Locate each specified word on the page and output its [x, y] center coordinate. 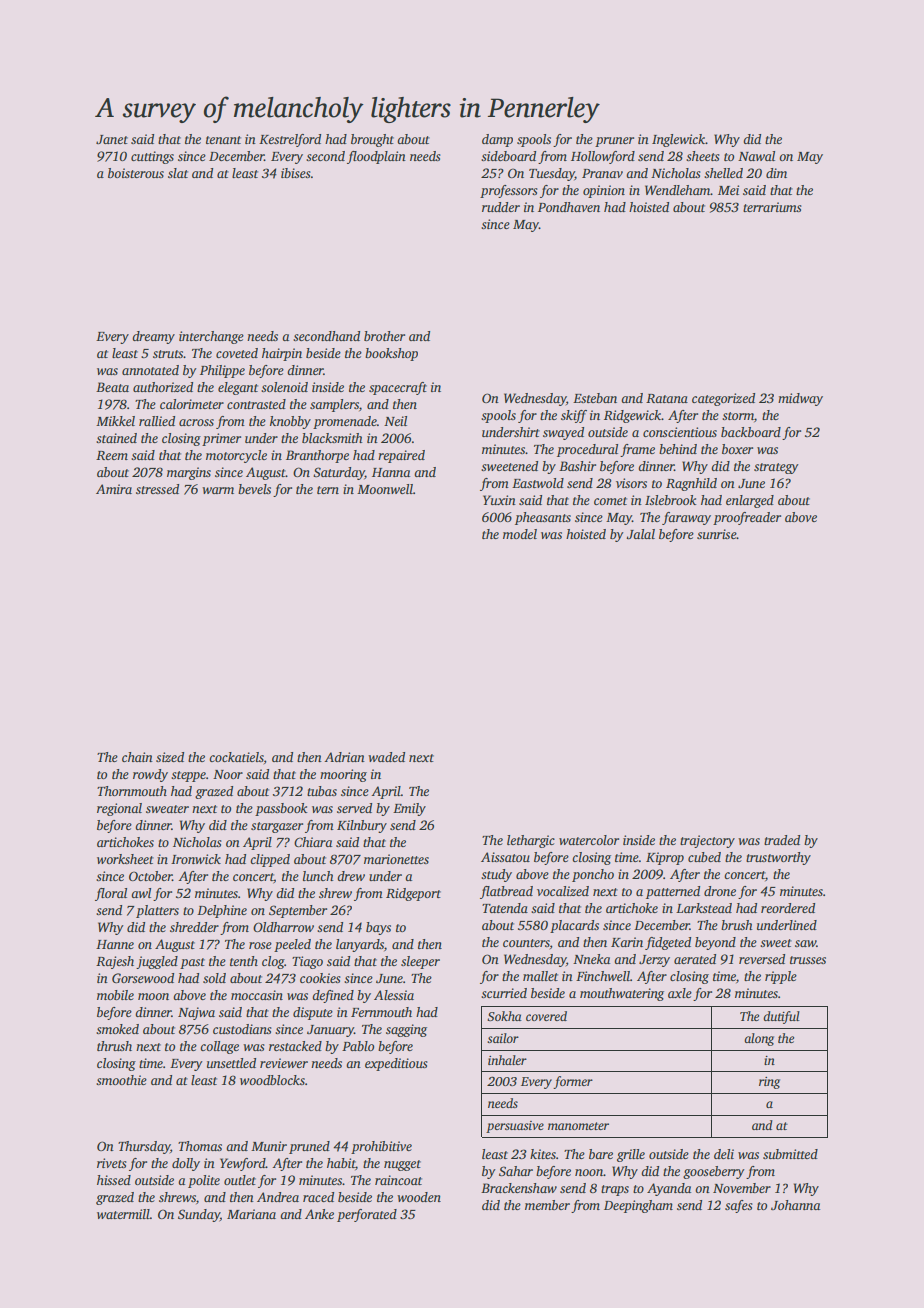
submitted [790, 1154]
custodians [242, 1029]
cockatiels [236, 757]
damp [497, 140]
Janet [112, 139]
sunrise [717, 534]
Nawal [756, 156]
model [520, 534]
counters [526, 943]
